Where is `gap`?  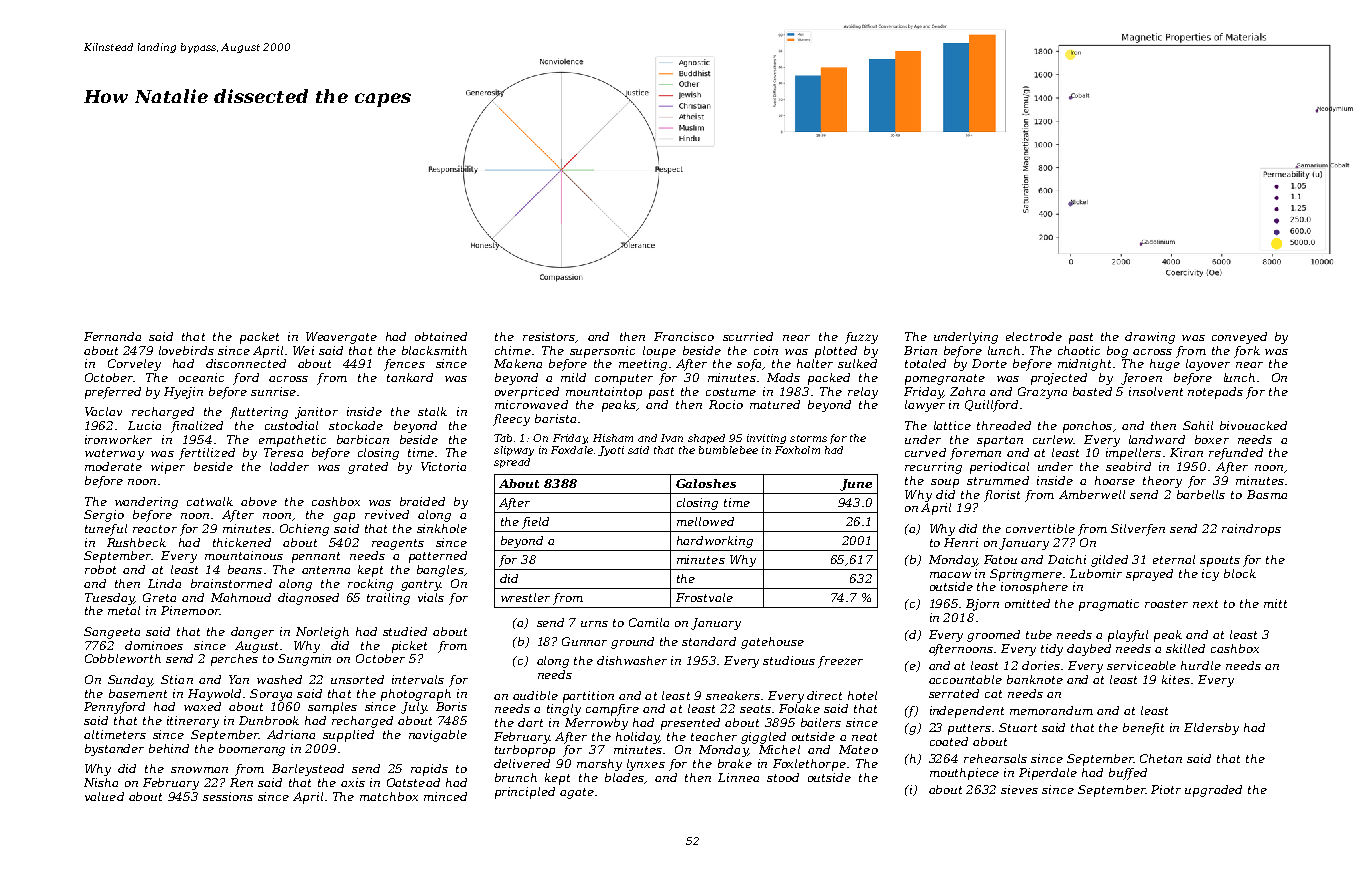 gap is located at coordinates (344, 517).
